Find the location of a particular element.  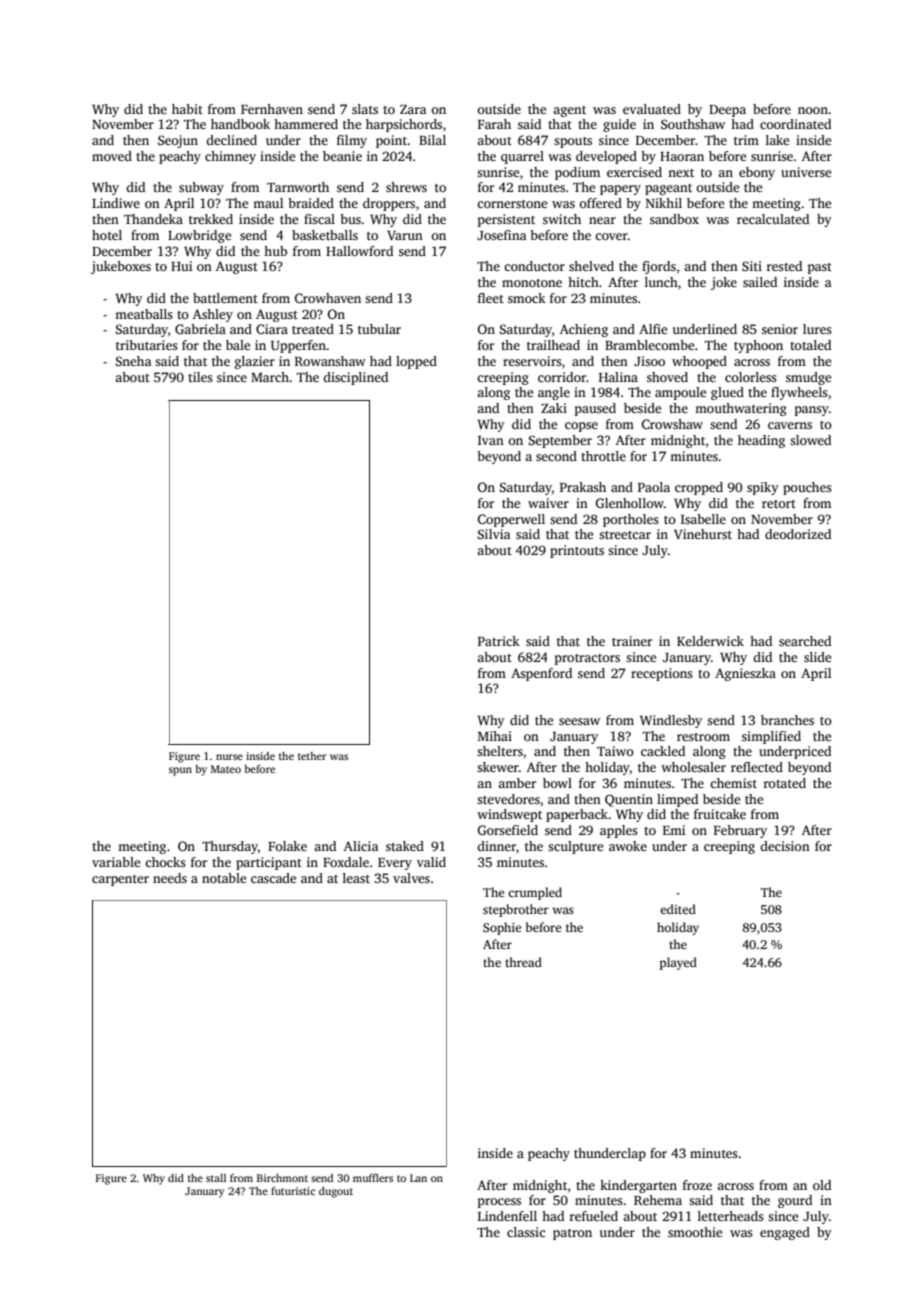

Lan is located at coordinates (418, 1178).
